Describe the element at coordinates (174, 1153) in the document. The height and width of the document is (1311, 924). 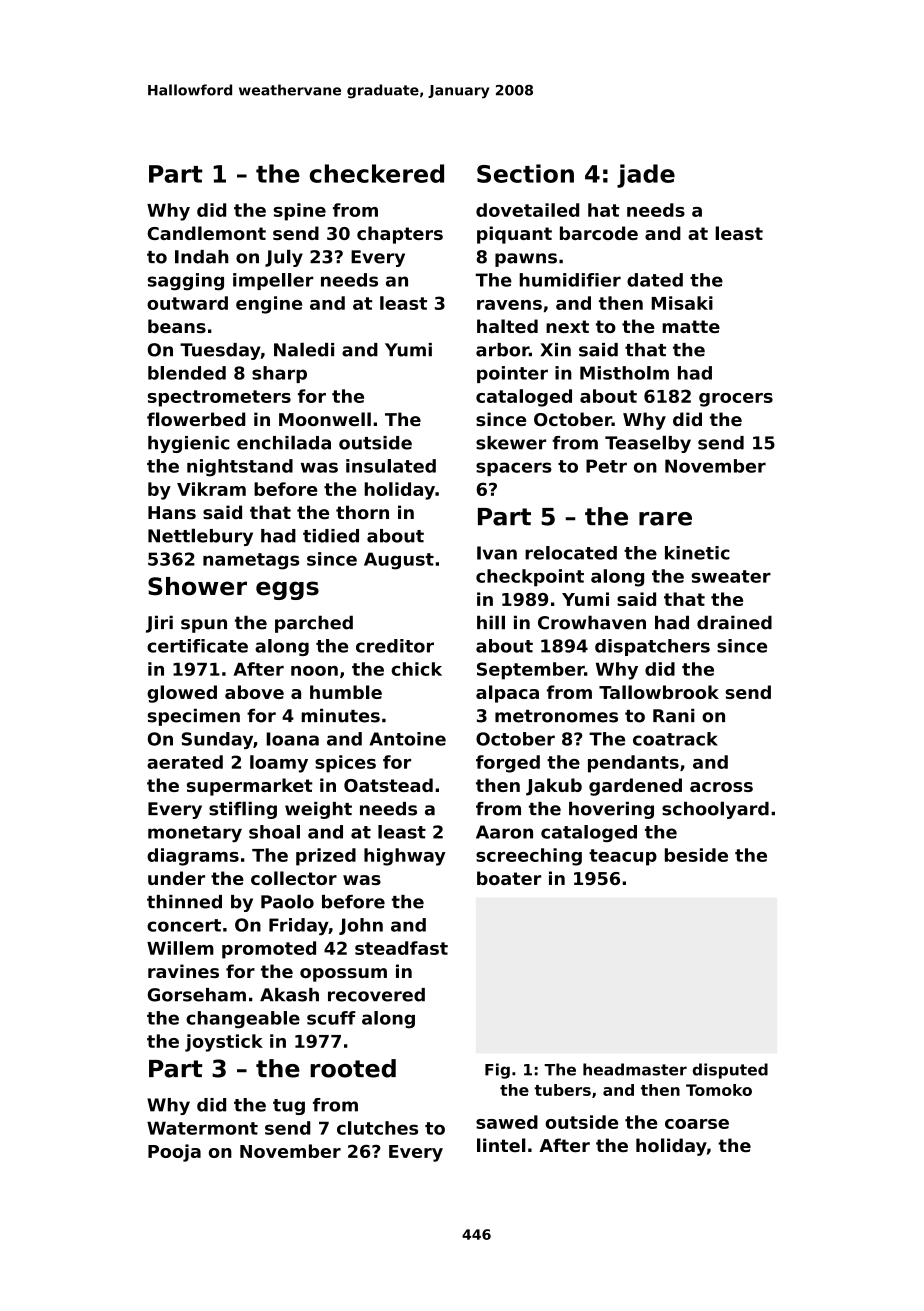
I see `Pooja` at that location.
